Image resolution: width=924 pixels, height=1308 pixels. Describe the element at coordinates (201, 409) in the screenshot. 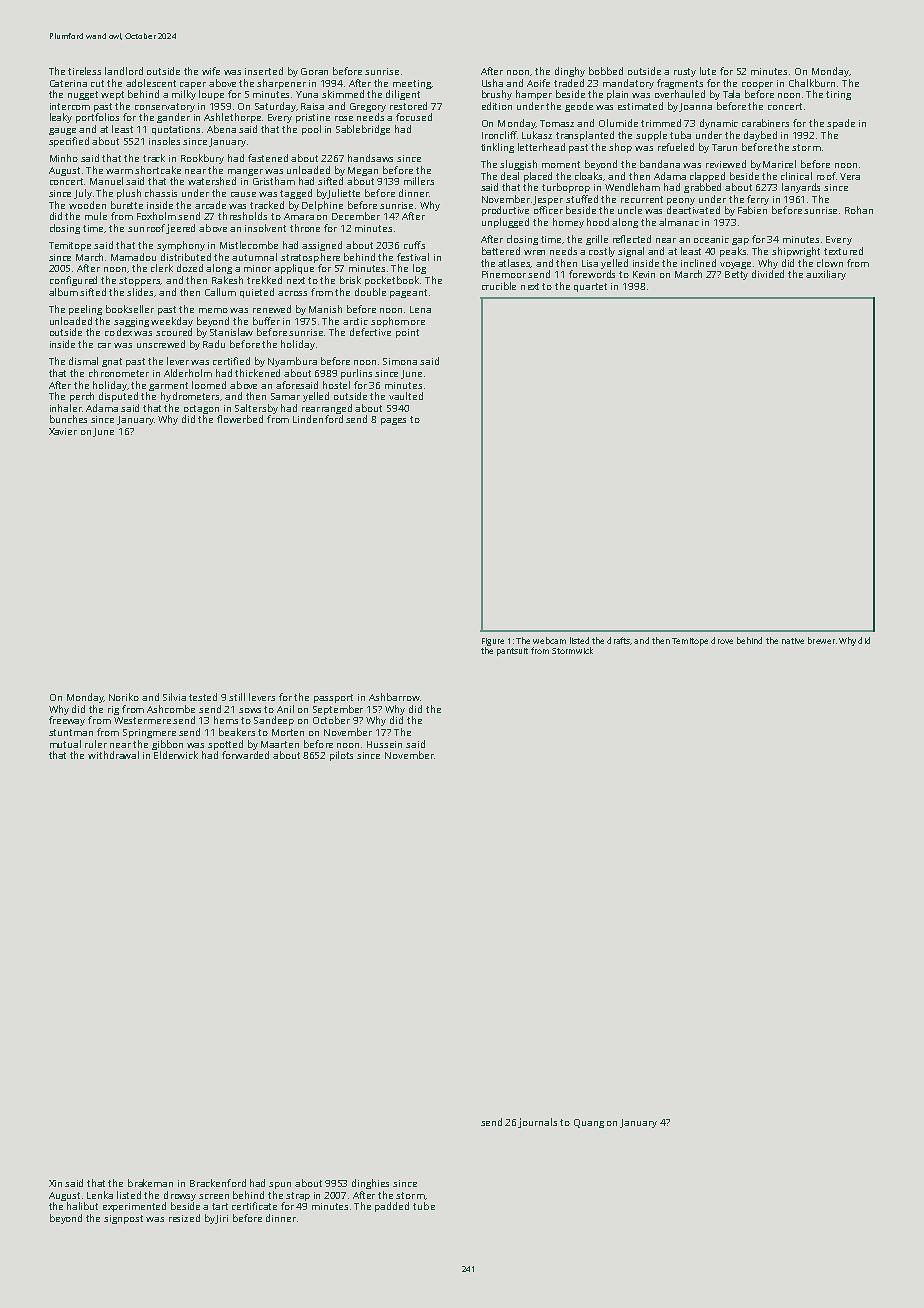

I see `octagon` at that location.
